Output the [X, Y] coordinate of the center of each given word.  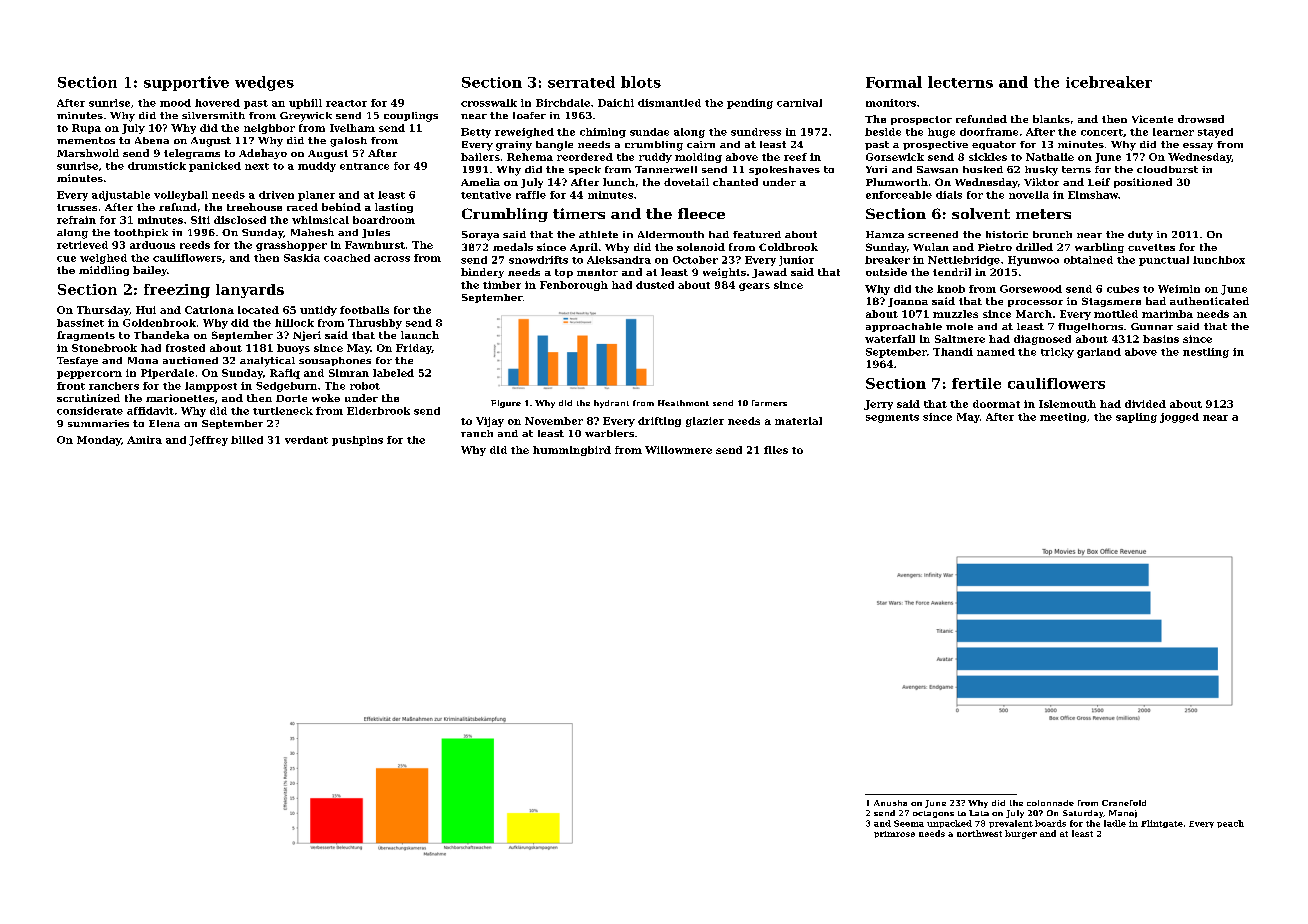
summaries [98, 423]
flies [776, 450]
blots [641, 82]
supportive [186, 83]
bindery [482, 273]
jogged [1179, 418]
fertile [976, 383]
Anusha [890, 803]
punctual [1164, 261]
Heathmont [683, 403]
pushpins [357, 441]
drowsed [1201, 119]
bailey [150, 271]
